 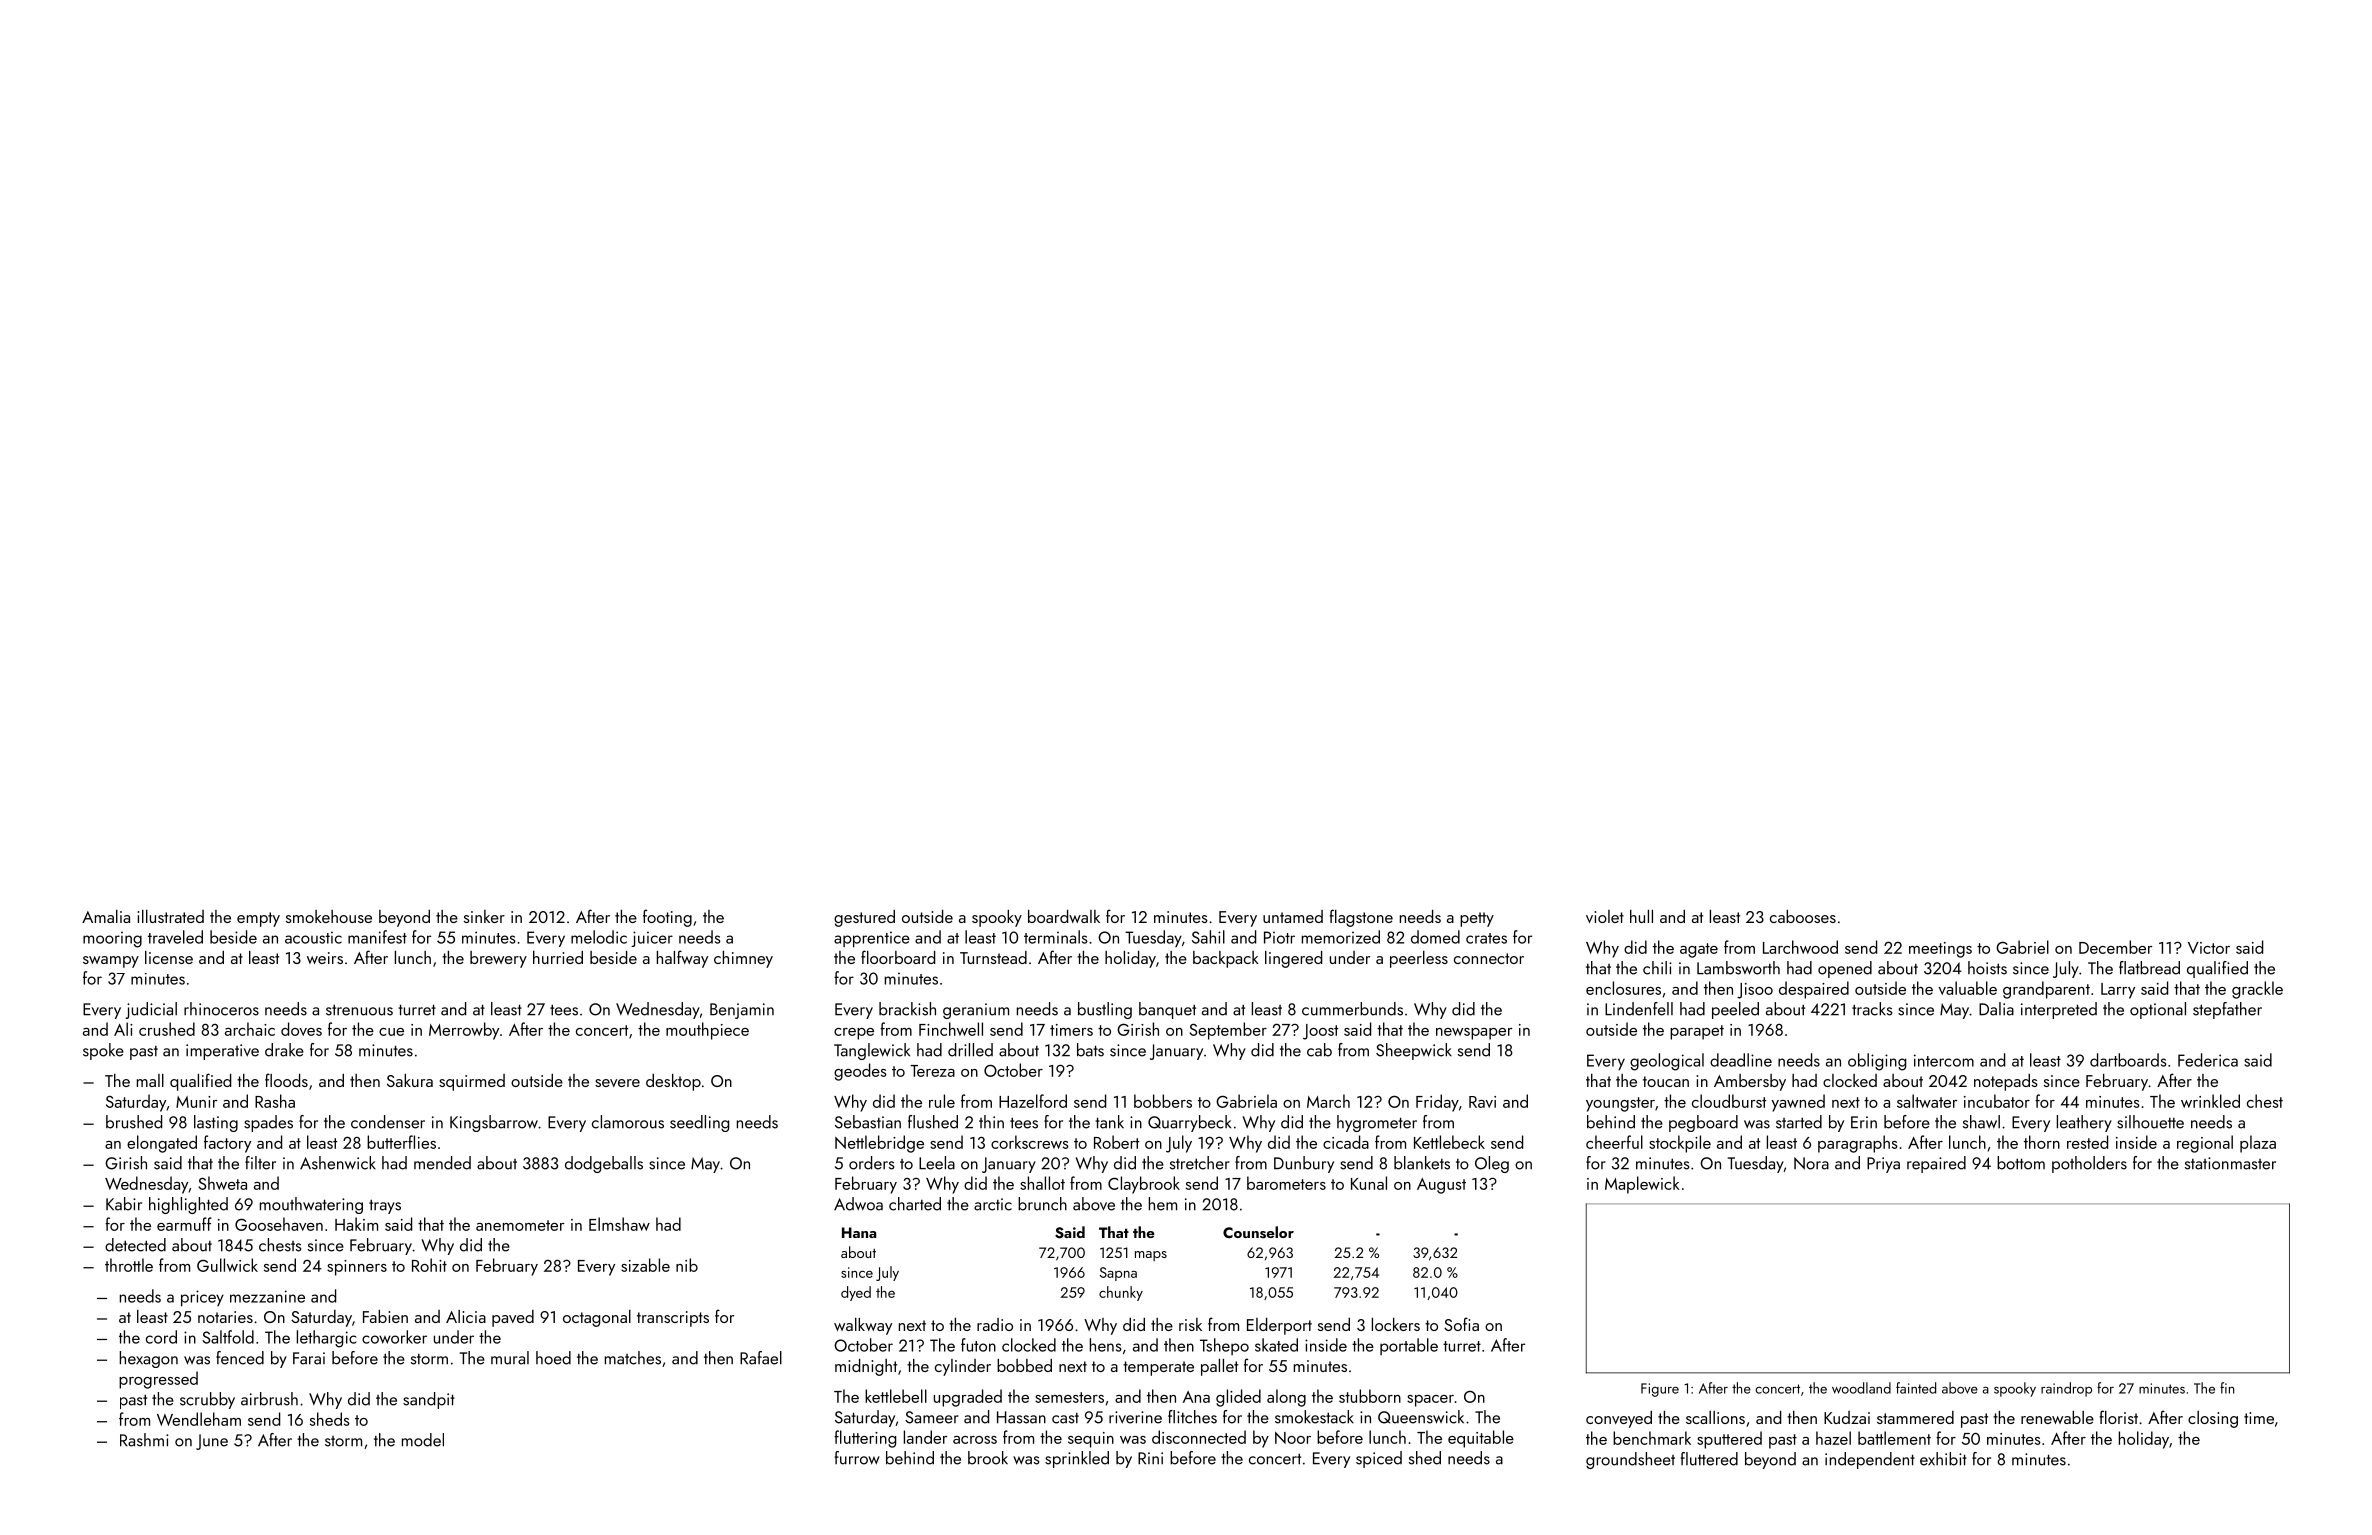 What do you see at coordinates (1461, 1324) in the document?
I see `Sofia` at bounding box center [1461, 1324].
